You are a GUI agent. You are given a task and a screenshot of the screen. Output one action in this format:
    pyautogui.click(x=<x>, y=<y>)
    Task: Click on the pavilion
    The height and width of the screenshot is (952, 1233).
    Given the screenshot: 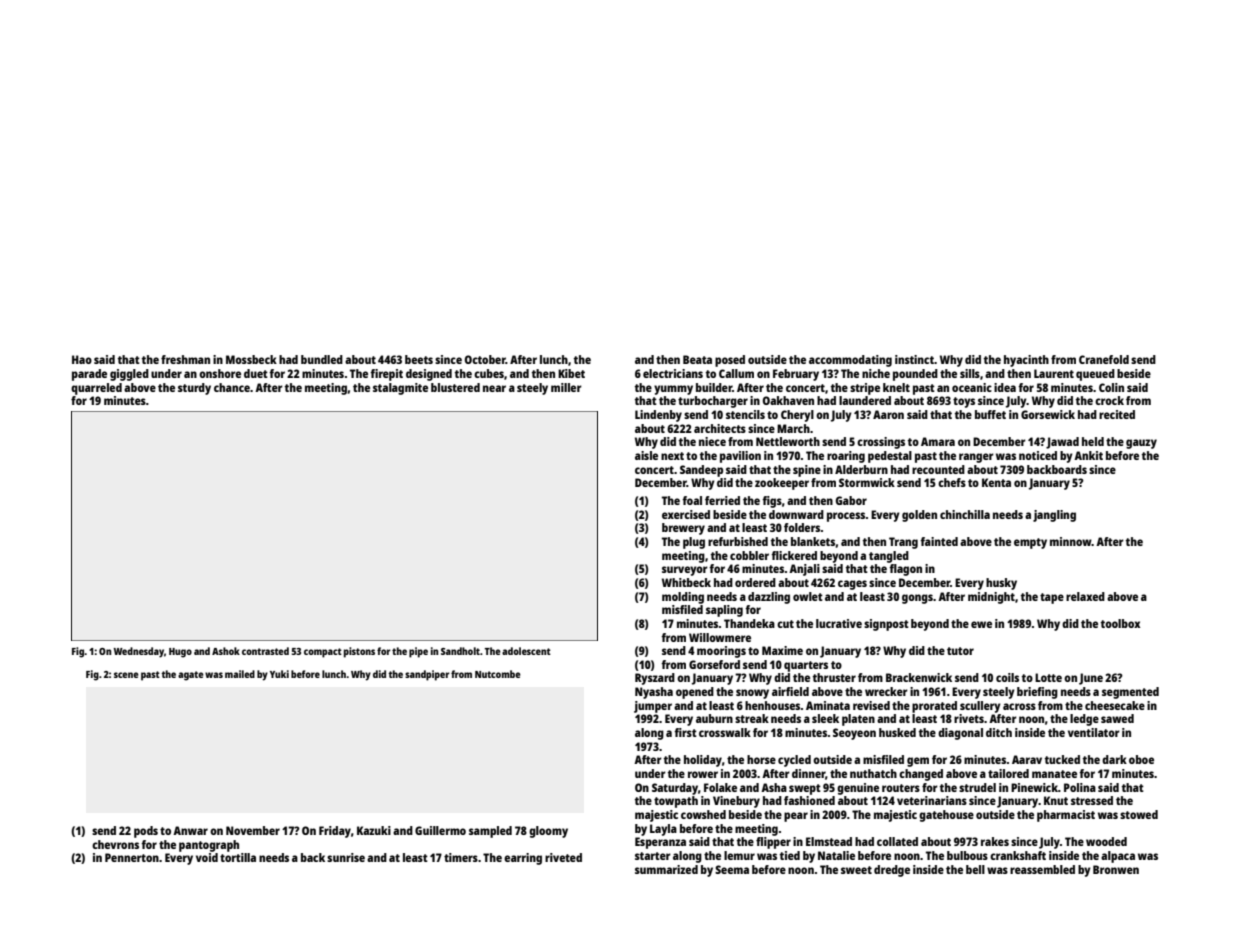 What is the action you would take?
    pyautogui.click(x=740, y=457)
